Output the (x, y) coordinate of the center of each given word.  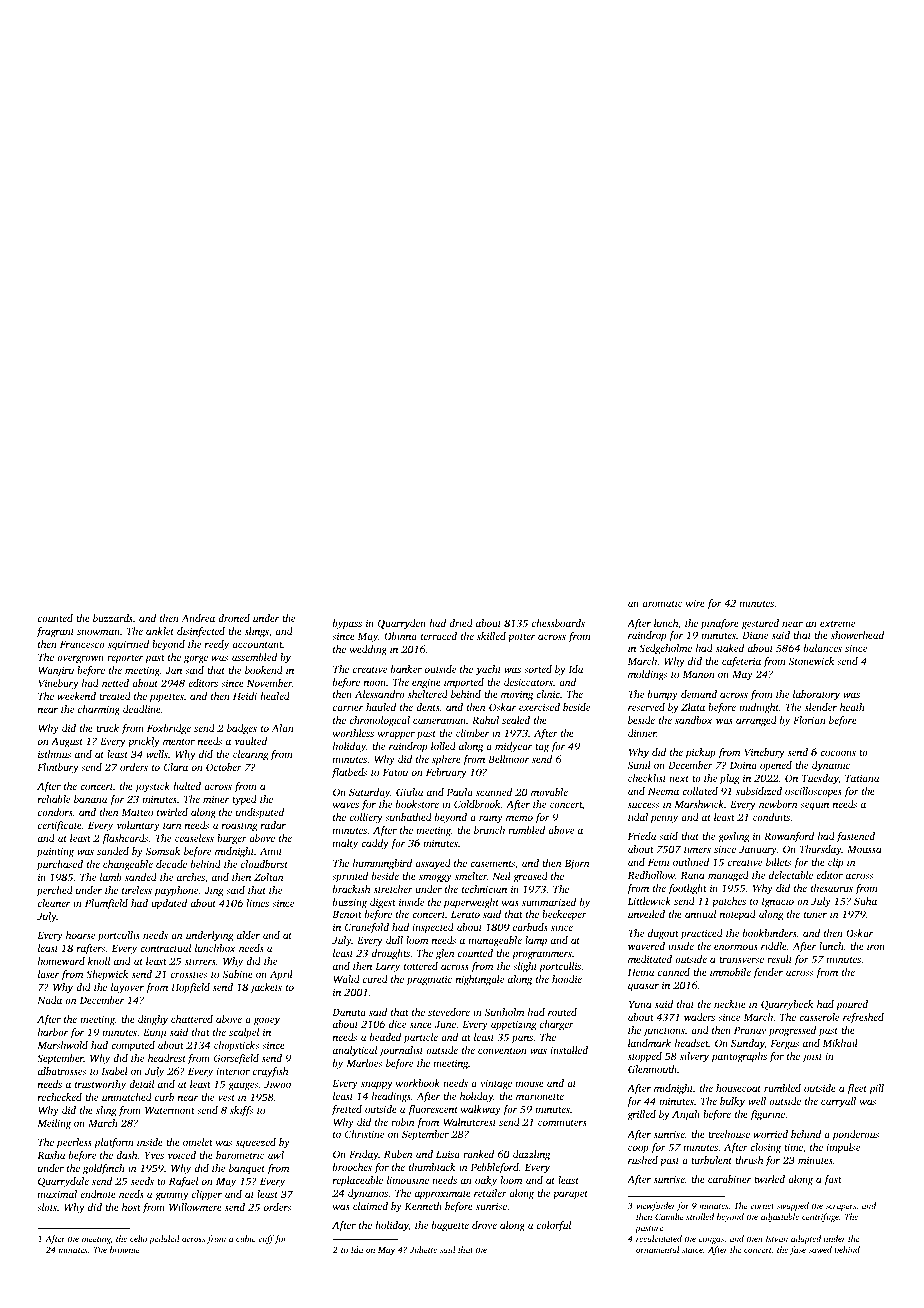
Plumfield (106, 904)
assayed (433, 864)
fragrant (55, 632)
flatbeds (349, 773)
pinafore (720, 624)
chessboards (558, 623)
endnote (98, 1194)
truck (107, 728)
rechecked (60, 1097)
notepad (738, 915)
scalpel (244, 1033)
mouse (529, 1084)
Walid (347, 979)
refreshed (863, 1018)
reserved (646, 707)
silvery (694, 1057)
